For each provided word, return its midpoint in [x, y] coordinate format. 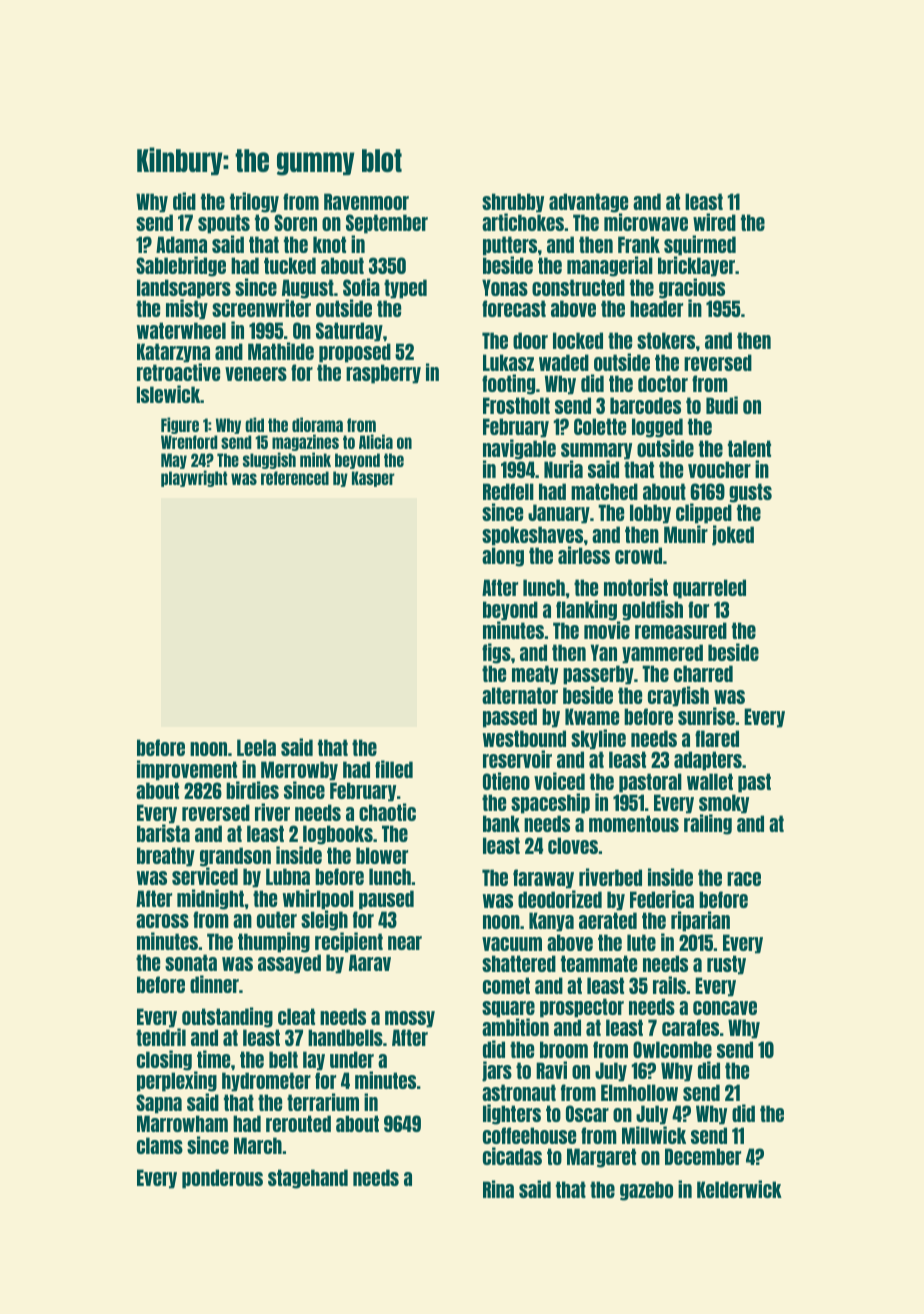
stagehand [308, 1179]
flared [717, 738]
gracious [692, 288]
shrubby [513, 203]
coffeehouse [529, 1135]
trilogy [254, 202]
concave [725, 1008]
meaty [535, 675]
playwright [194, 478]
